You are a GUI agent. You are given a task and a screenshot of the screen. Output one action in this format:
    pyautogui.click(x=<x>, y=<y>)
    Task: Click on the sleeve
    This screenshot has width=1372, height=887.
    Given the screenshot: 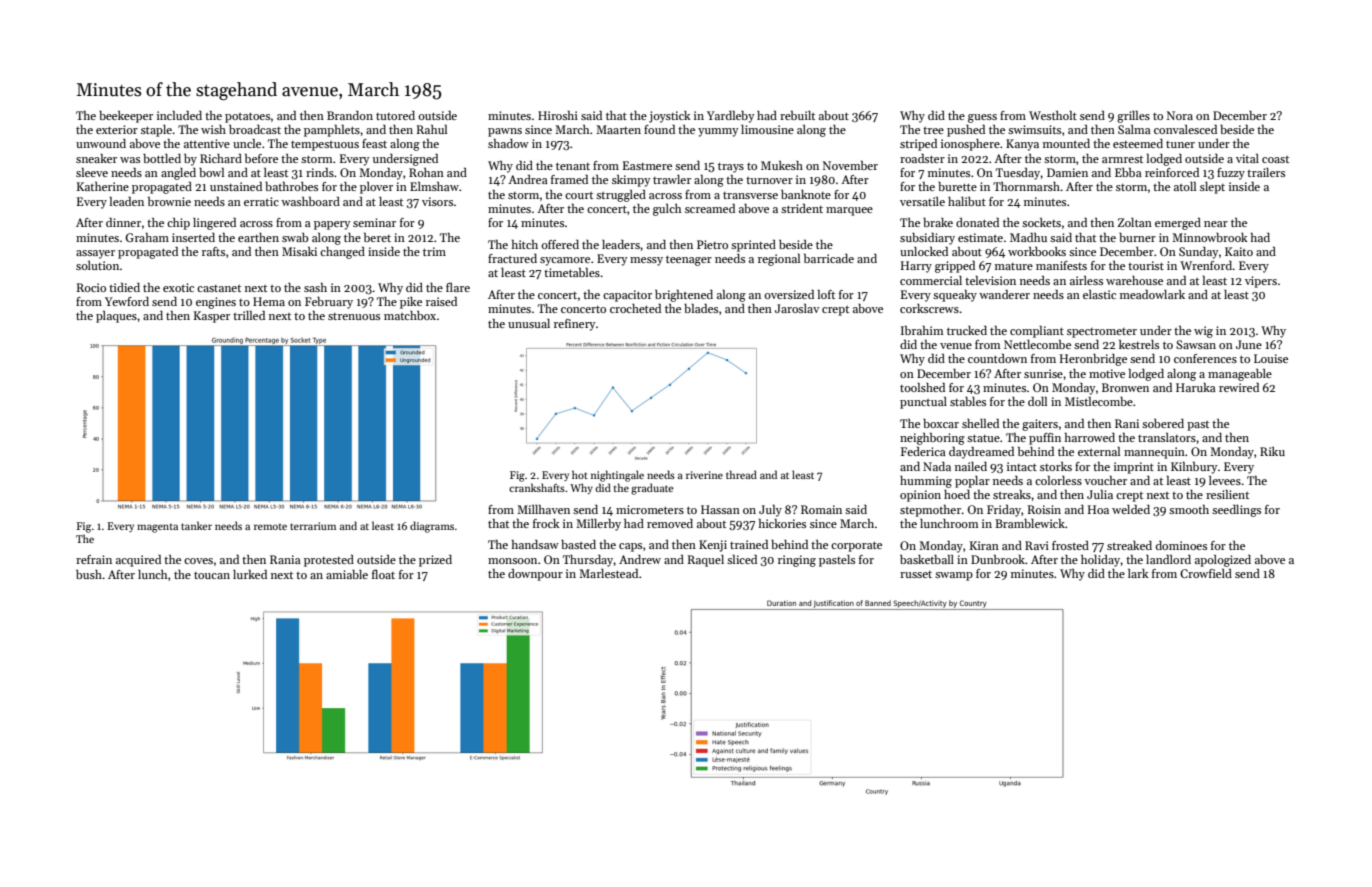 What is the action you would take?
    pyautogui.click(x=92, y=172)
